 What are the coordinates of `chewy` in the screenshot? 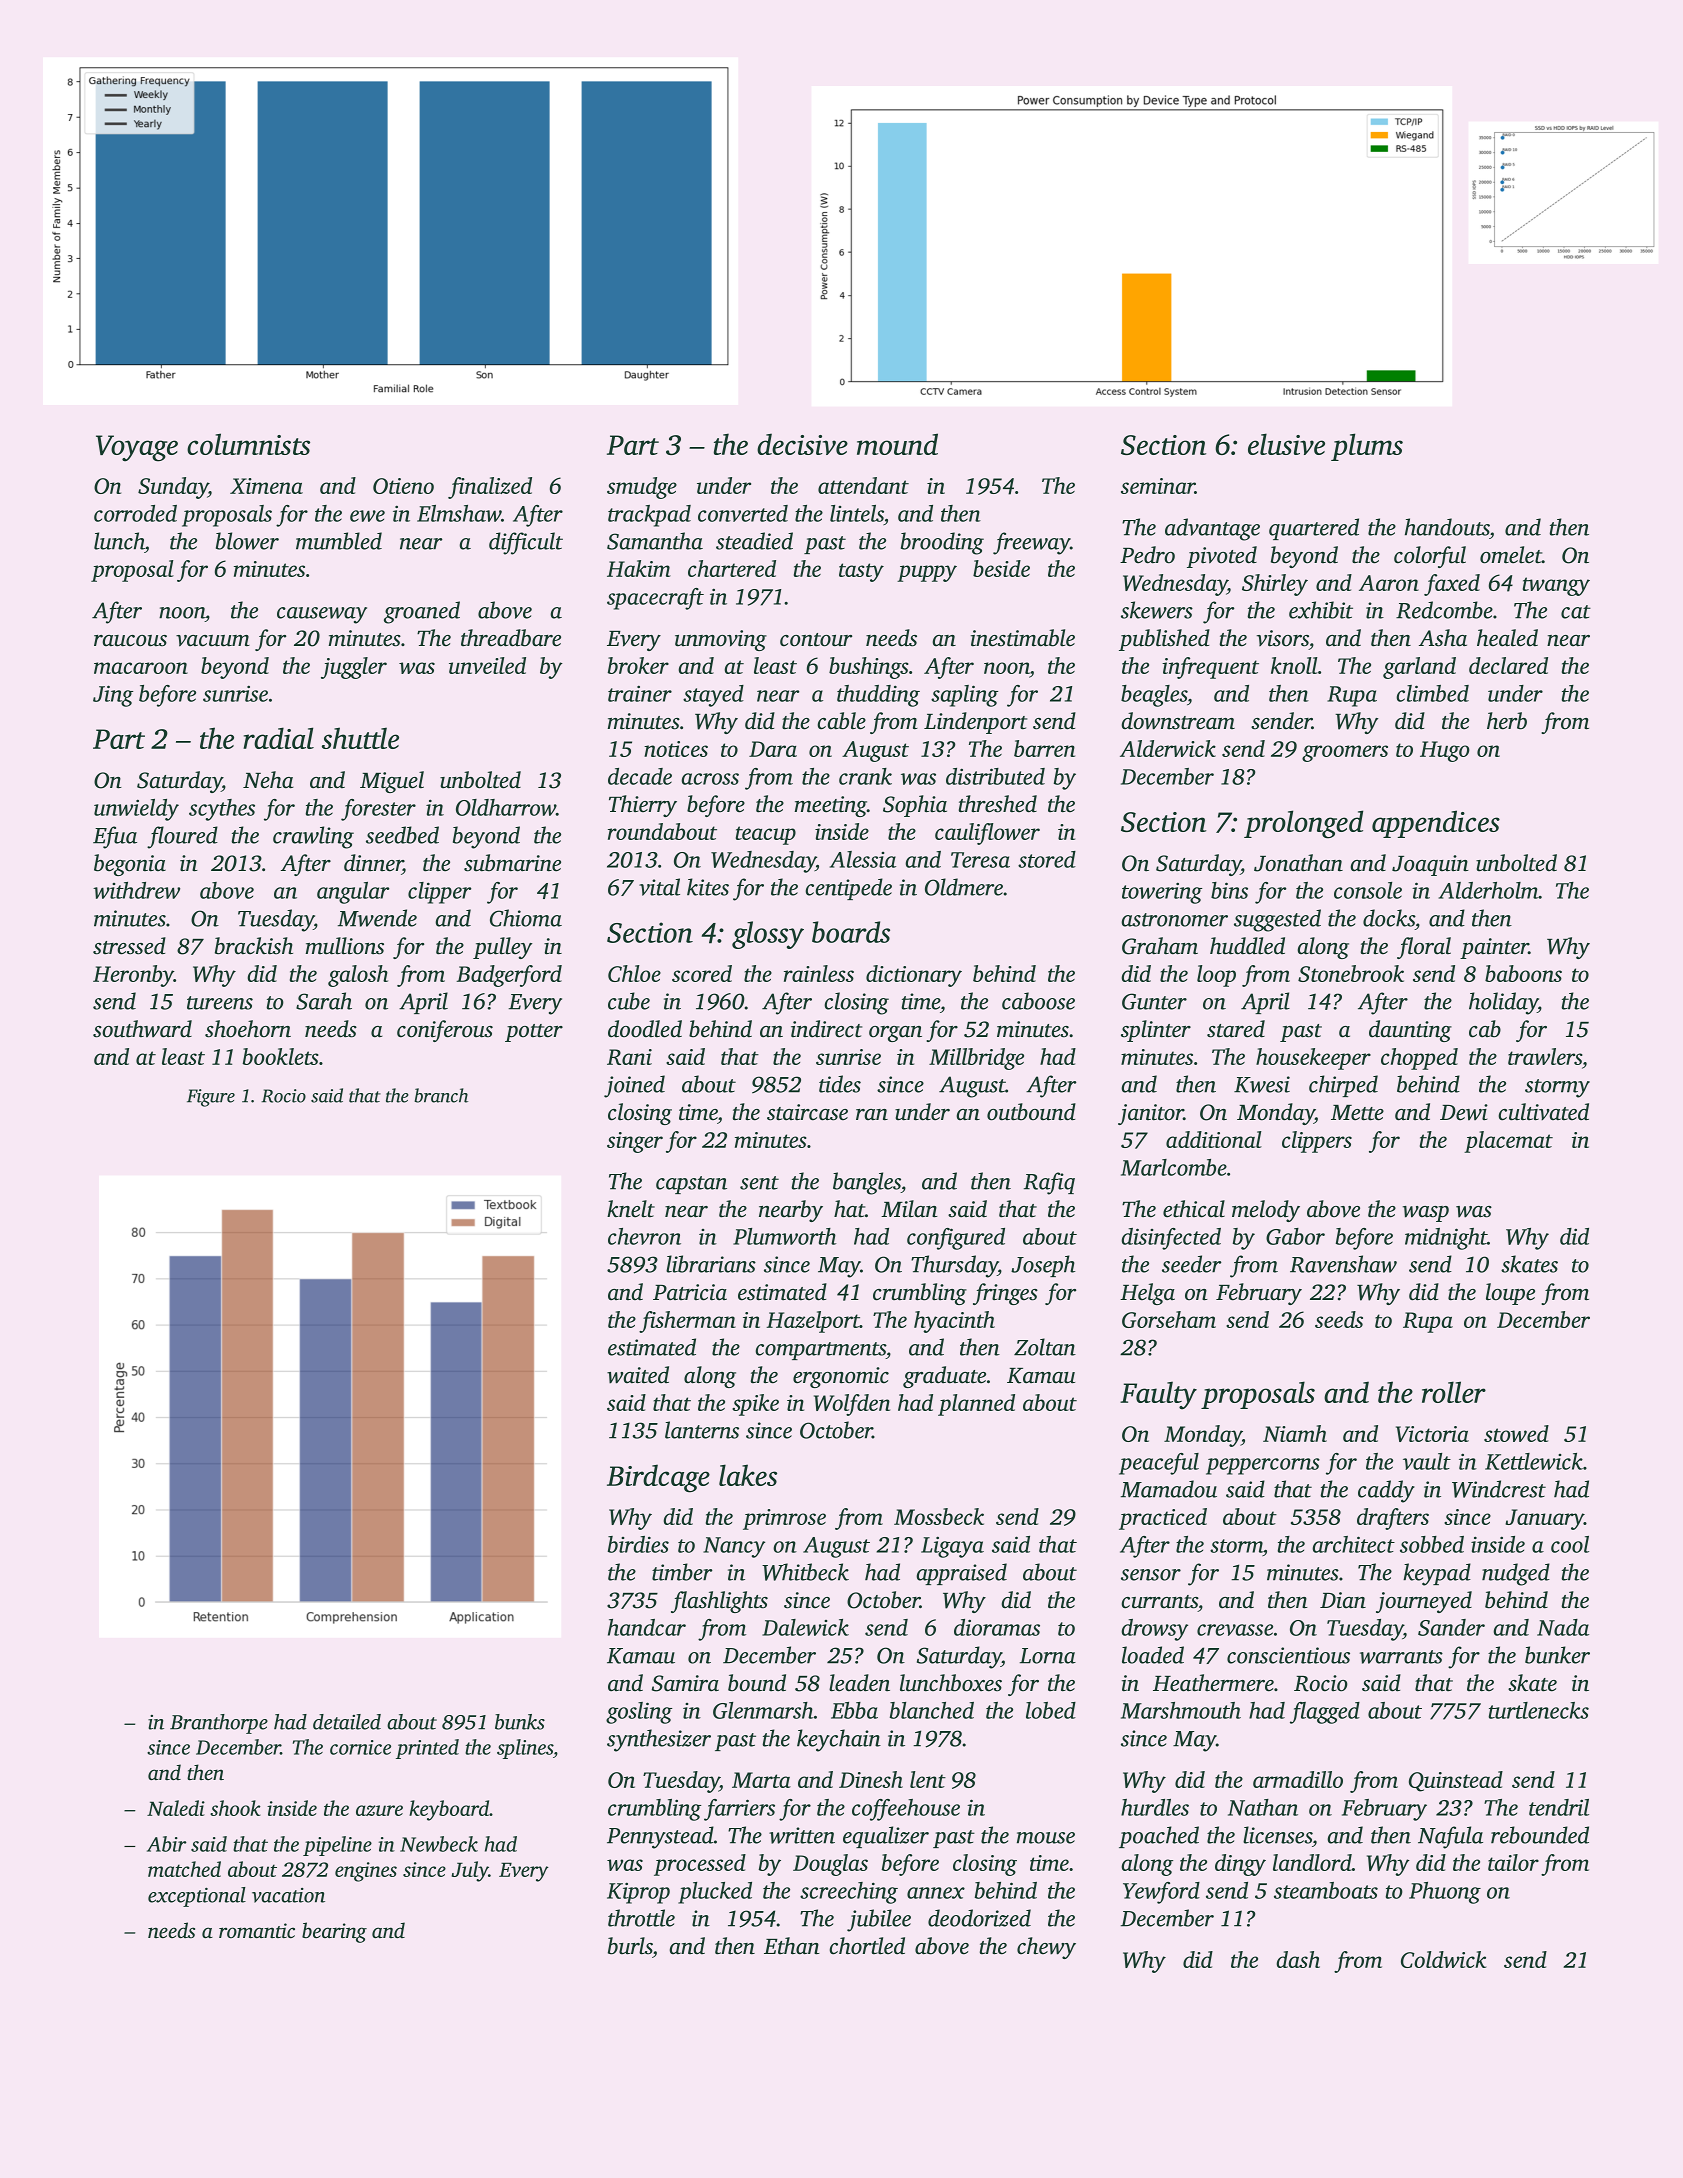 It's located at (1046, 1948).
